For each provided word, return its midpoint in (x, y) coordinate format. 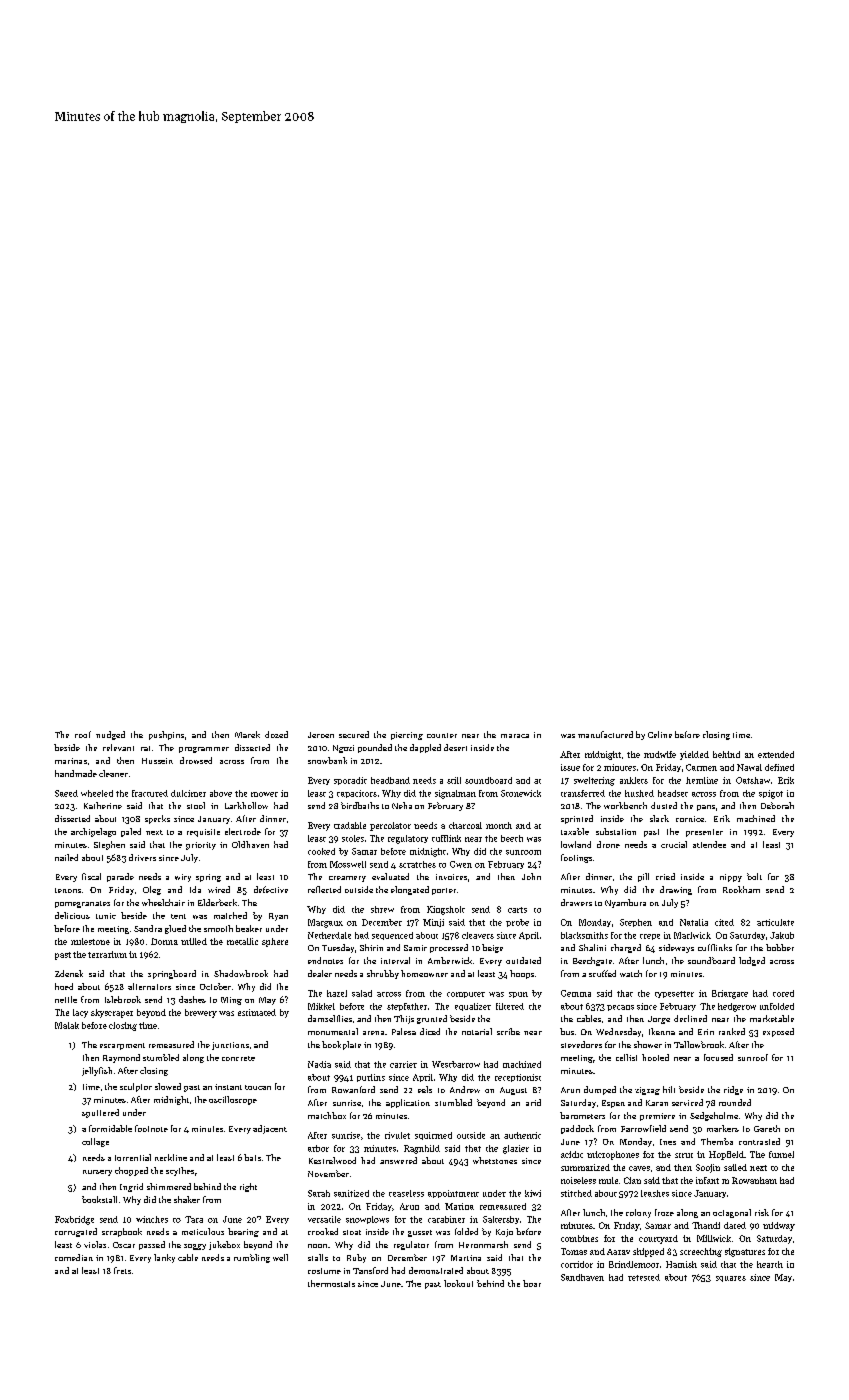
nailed (66, 857)
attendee (709, 844)
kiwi (533, 1193)
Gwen (461, 864)
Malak (67, 1025)
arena (373, 1033)
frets (122, 1270)
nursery (97, 1173)
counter (442, 735)
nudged (110, 735)
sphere (275, 942)
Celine (660, 734)
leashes (655, 1193)
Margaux (325, 923)
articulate (775, 922)
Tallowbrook (699, 1044)
